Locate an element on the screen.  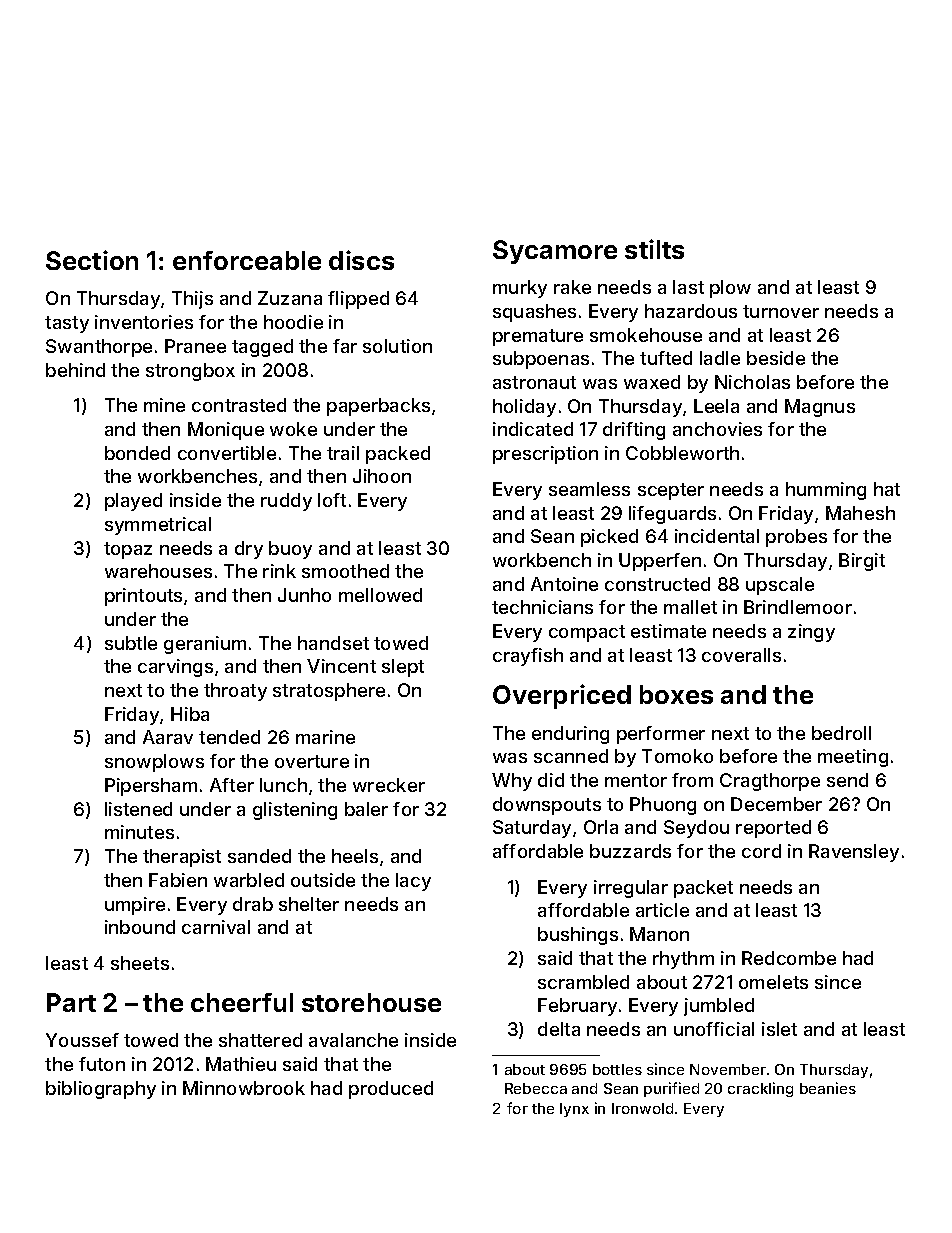
bedroll is located at coordinates (841, 733).
